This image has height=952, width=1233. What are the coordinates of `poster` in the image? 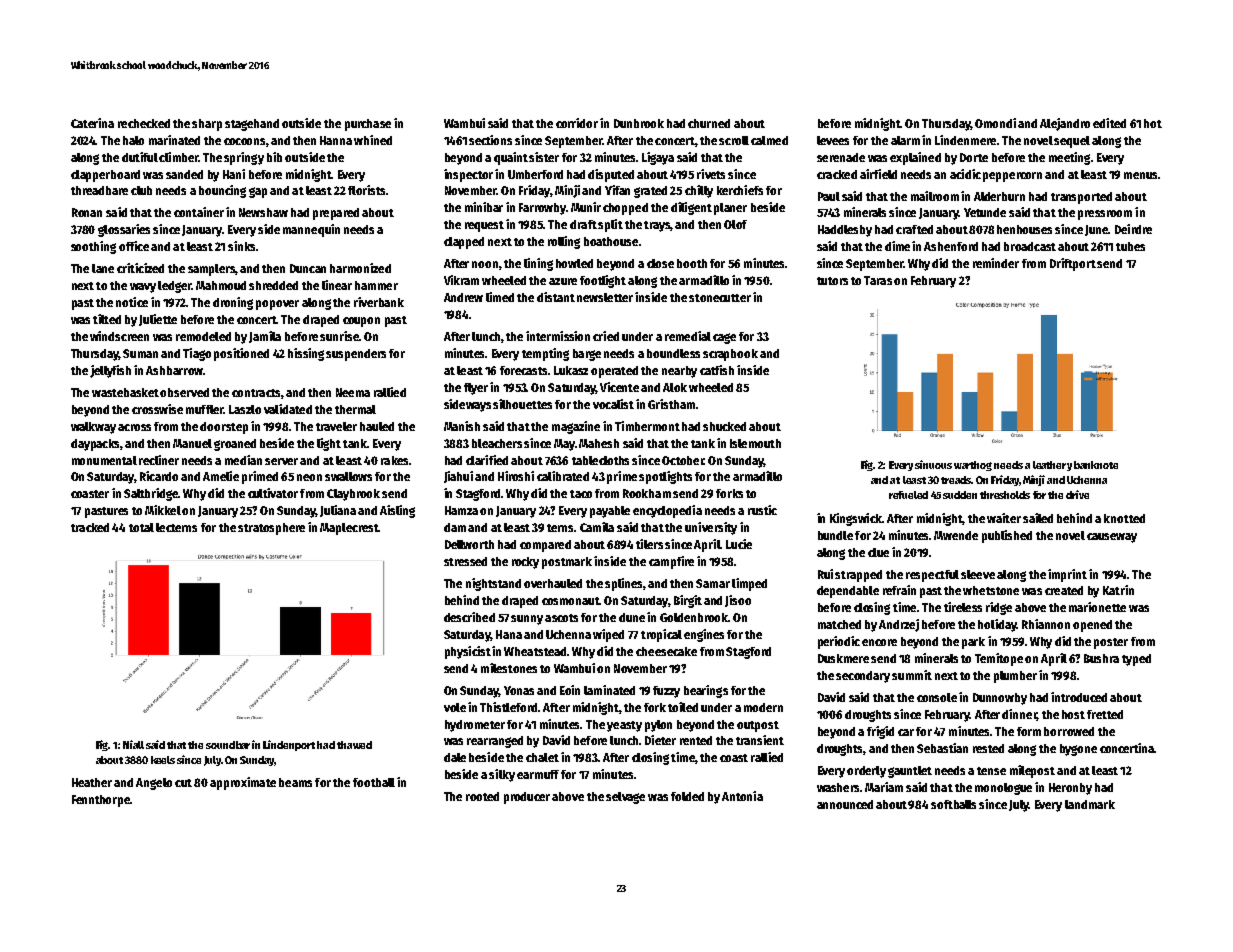 It's located at (1111, 643).
